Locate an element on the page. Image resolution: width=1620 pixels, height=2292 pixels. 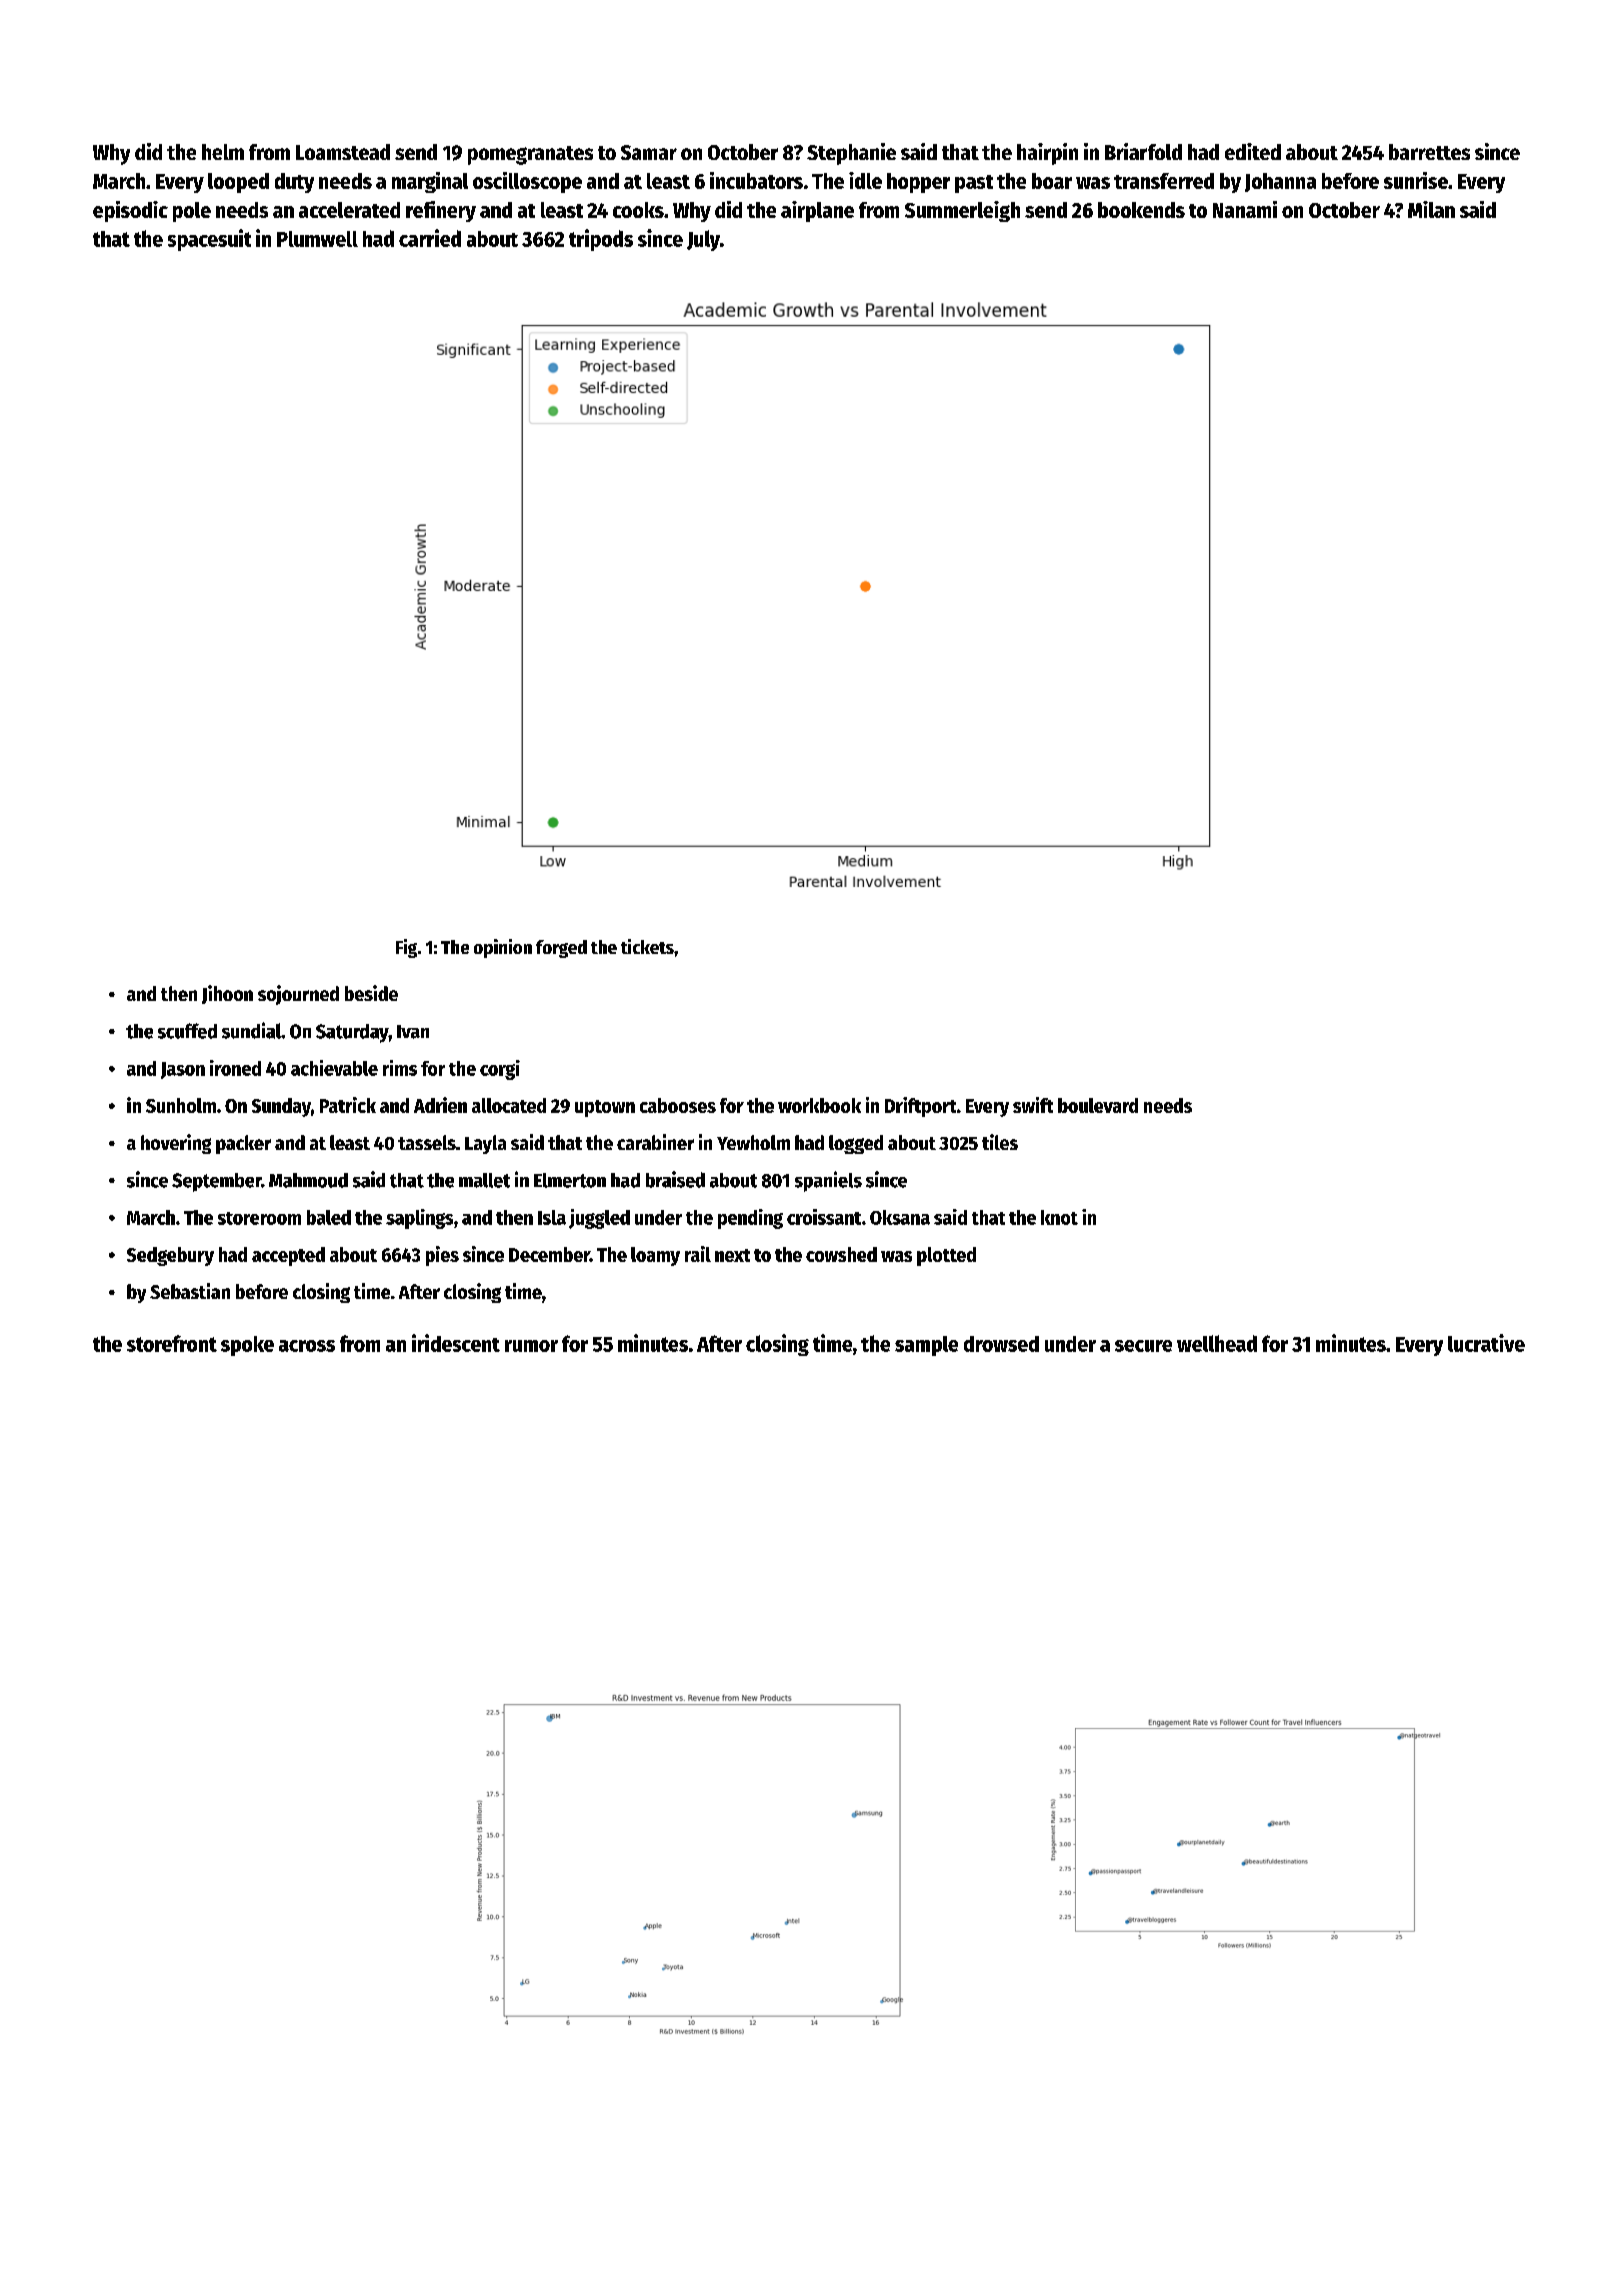
opinion is located at coordinates (503, 948).
